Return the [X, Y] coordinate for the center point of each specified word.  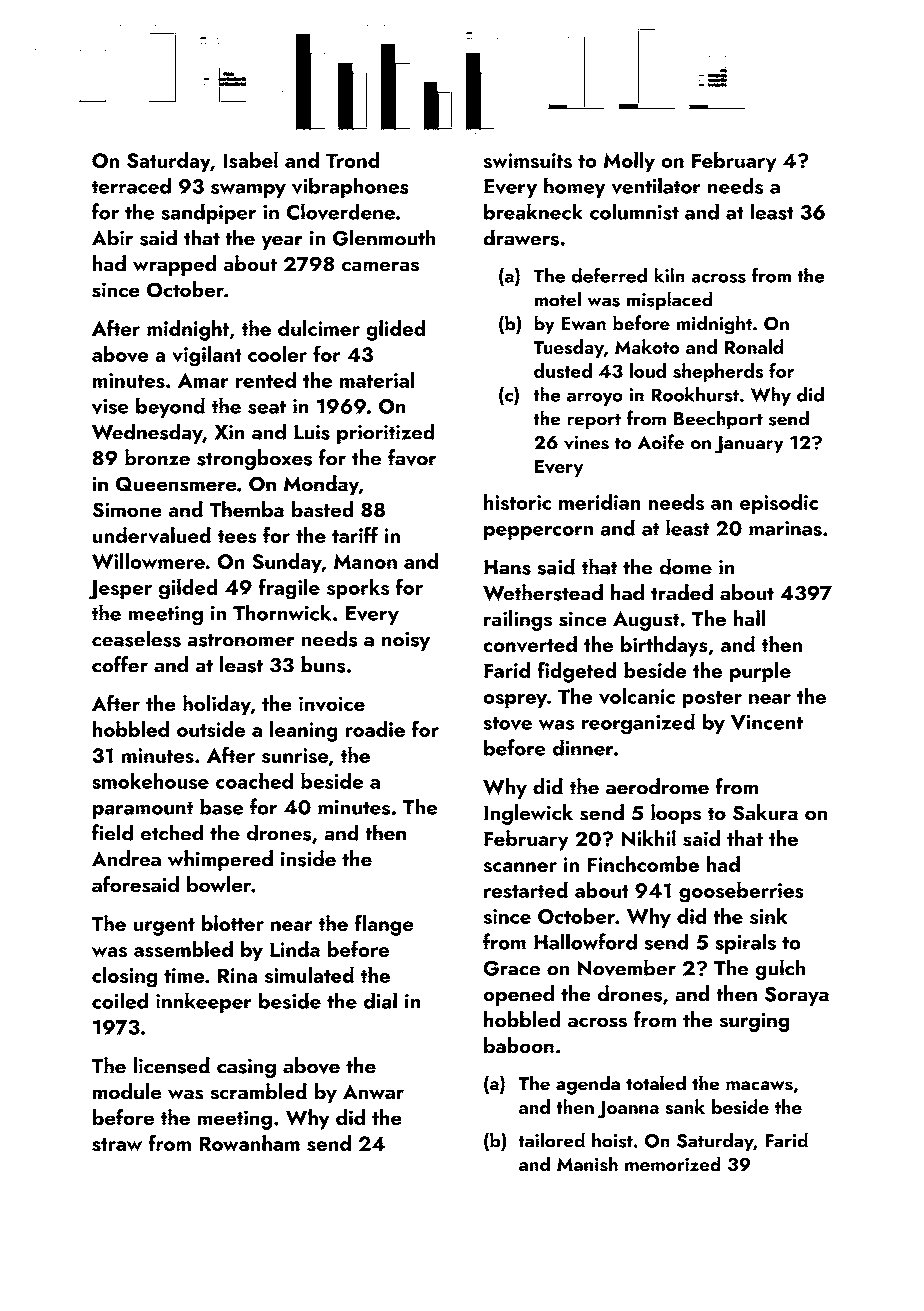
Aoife [660, 442]
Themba [246, 509]
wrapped [174, 265]
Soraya [797, 996]
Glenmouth [384, 237]
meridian [600, 501]
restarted [526, 889]
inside [308, 858]
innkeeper [204, 1002]
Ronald [754, 346]
